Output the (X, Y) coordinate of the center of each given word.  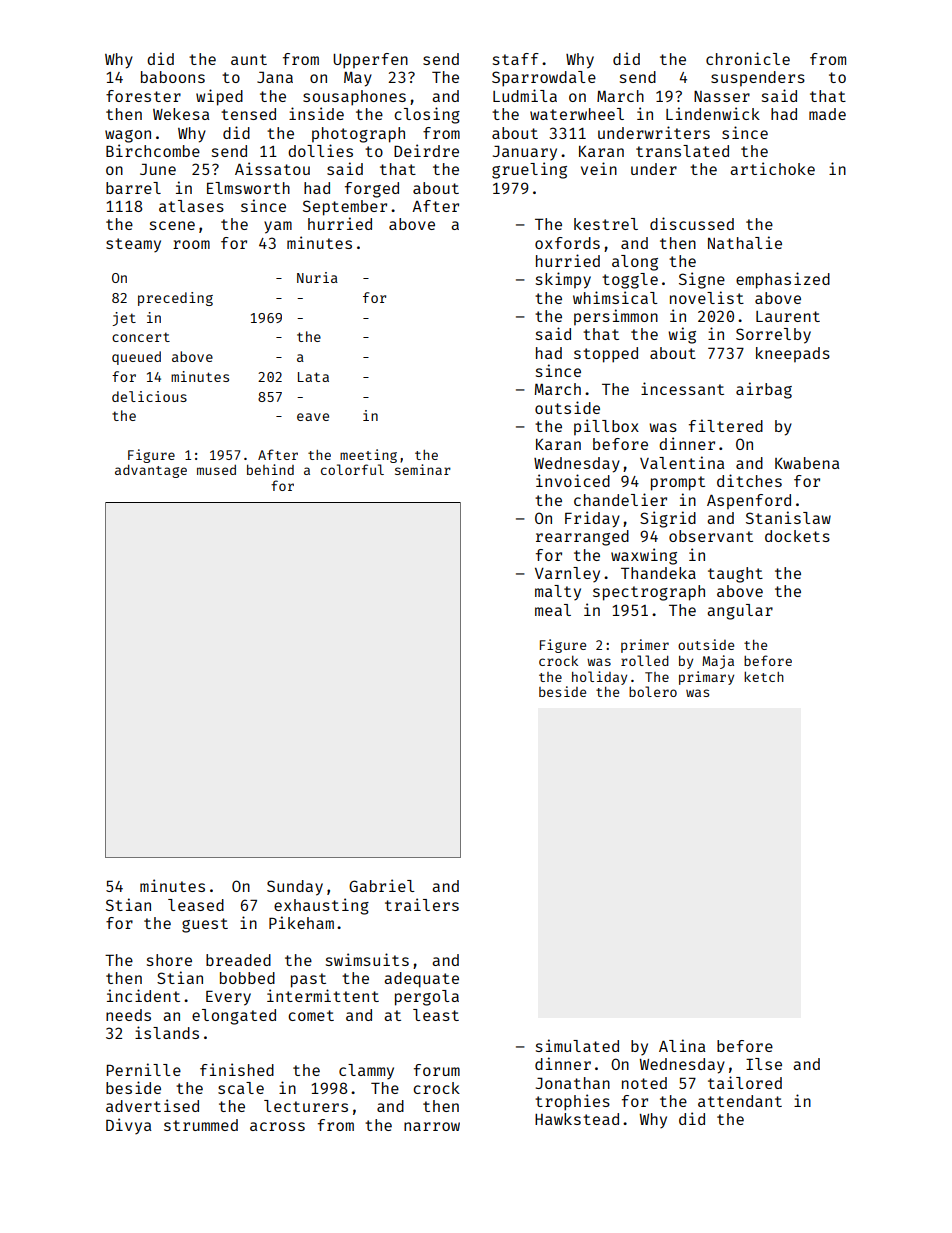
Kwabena (807, 463)
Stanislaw (788, 517)
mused (216, 470)
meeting (368, 456)
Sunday (295, 888)
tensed (248, 114)
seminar (423, 469)
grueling (529, 170)
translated (682, 151)
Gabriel (382, 885)
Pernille (144, 1069)
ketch (764, 676)
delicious (149, 396)
